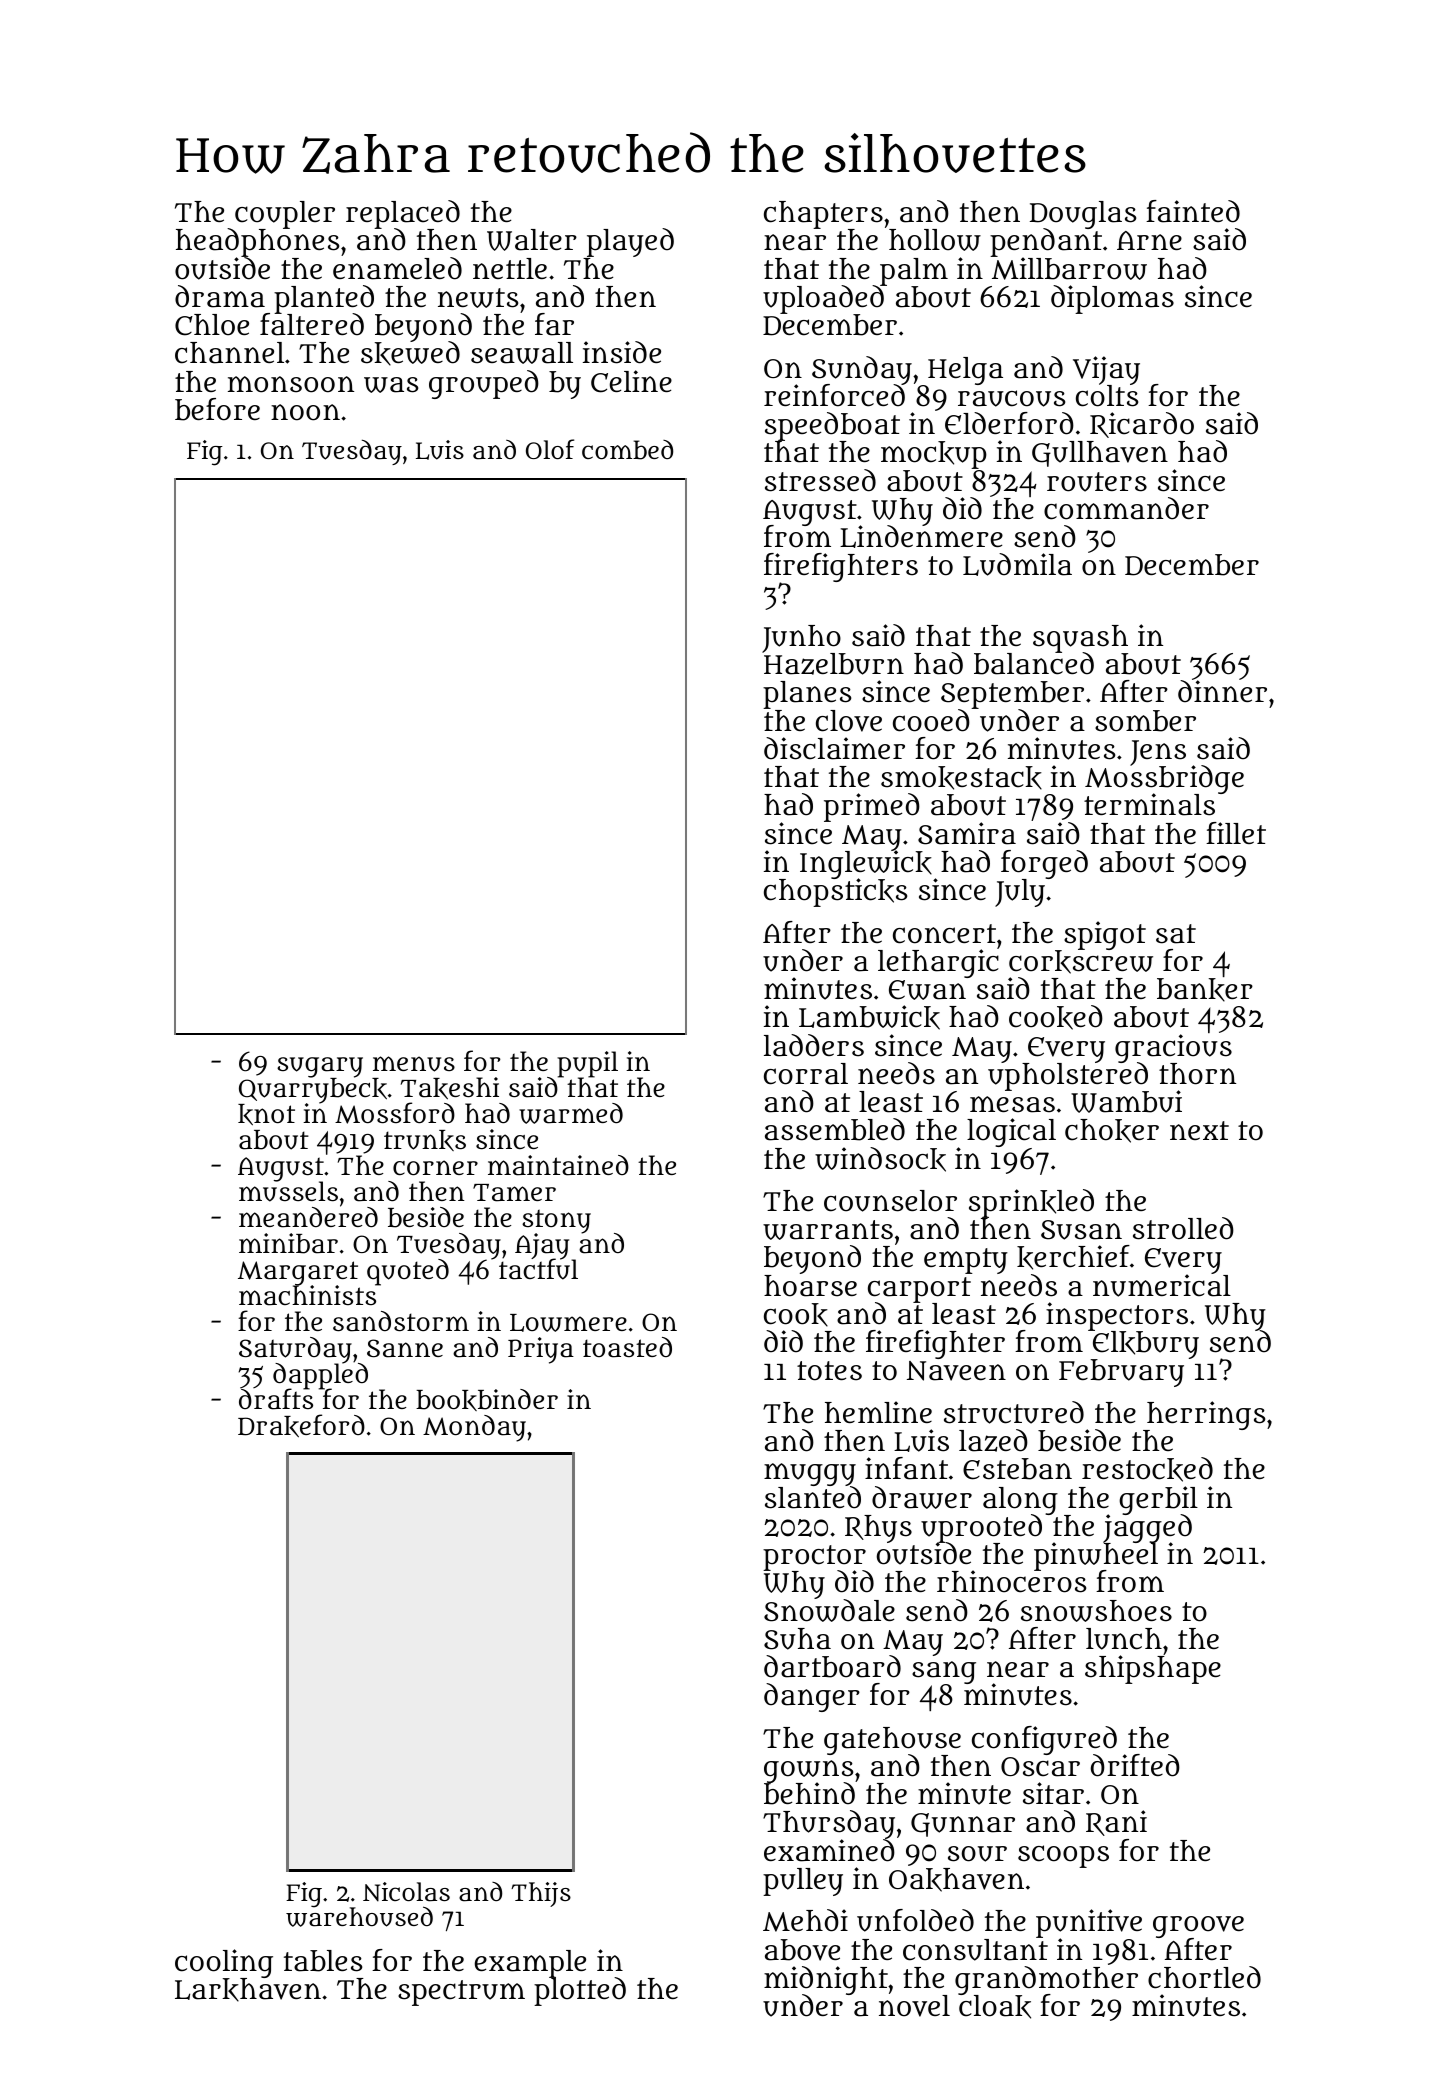 The width and height of the screenshot is (1450, 2100). What do you see at coordinates (248, 1990) in the screenshot?
I see `Larkhaven` at bounding box center [248, 1990].
